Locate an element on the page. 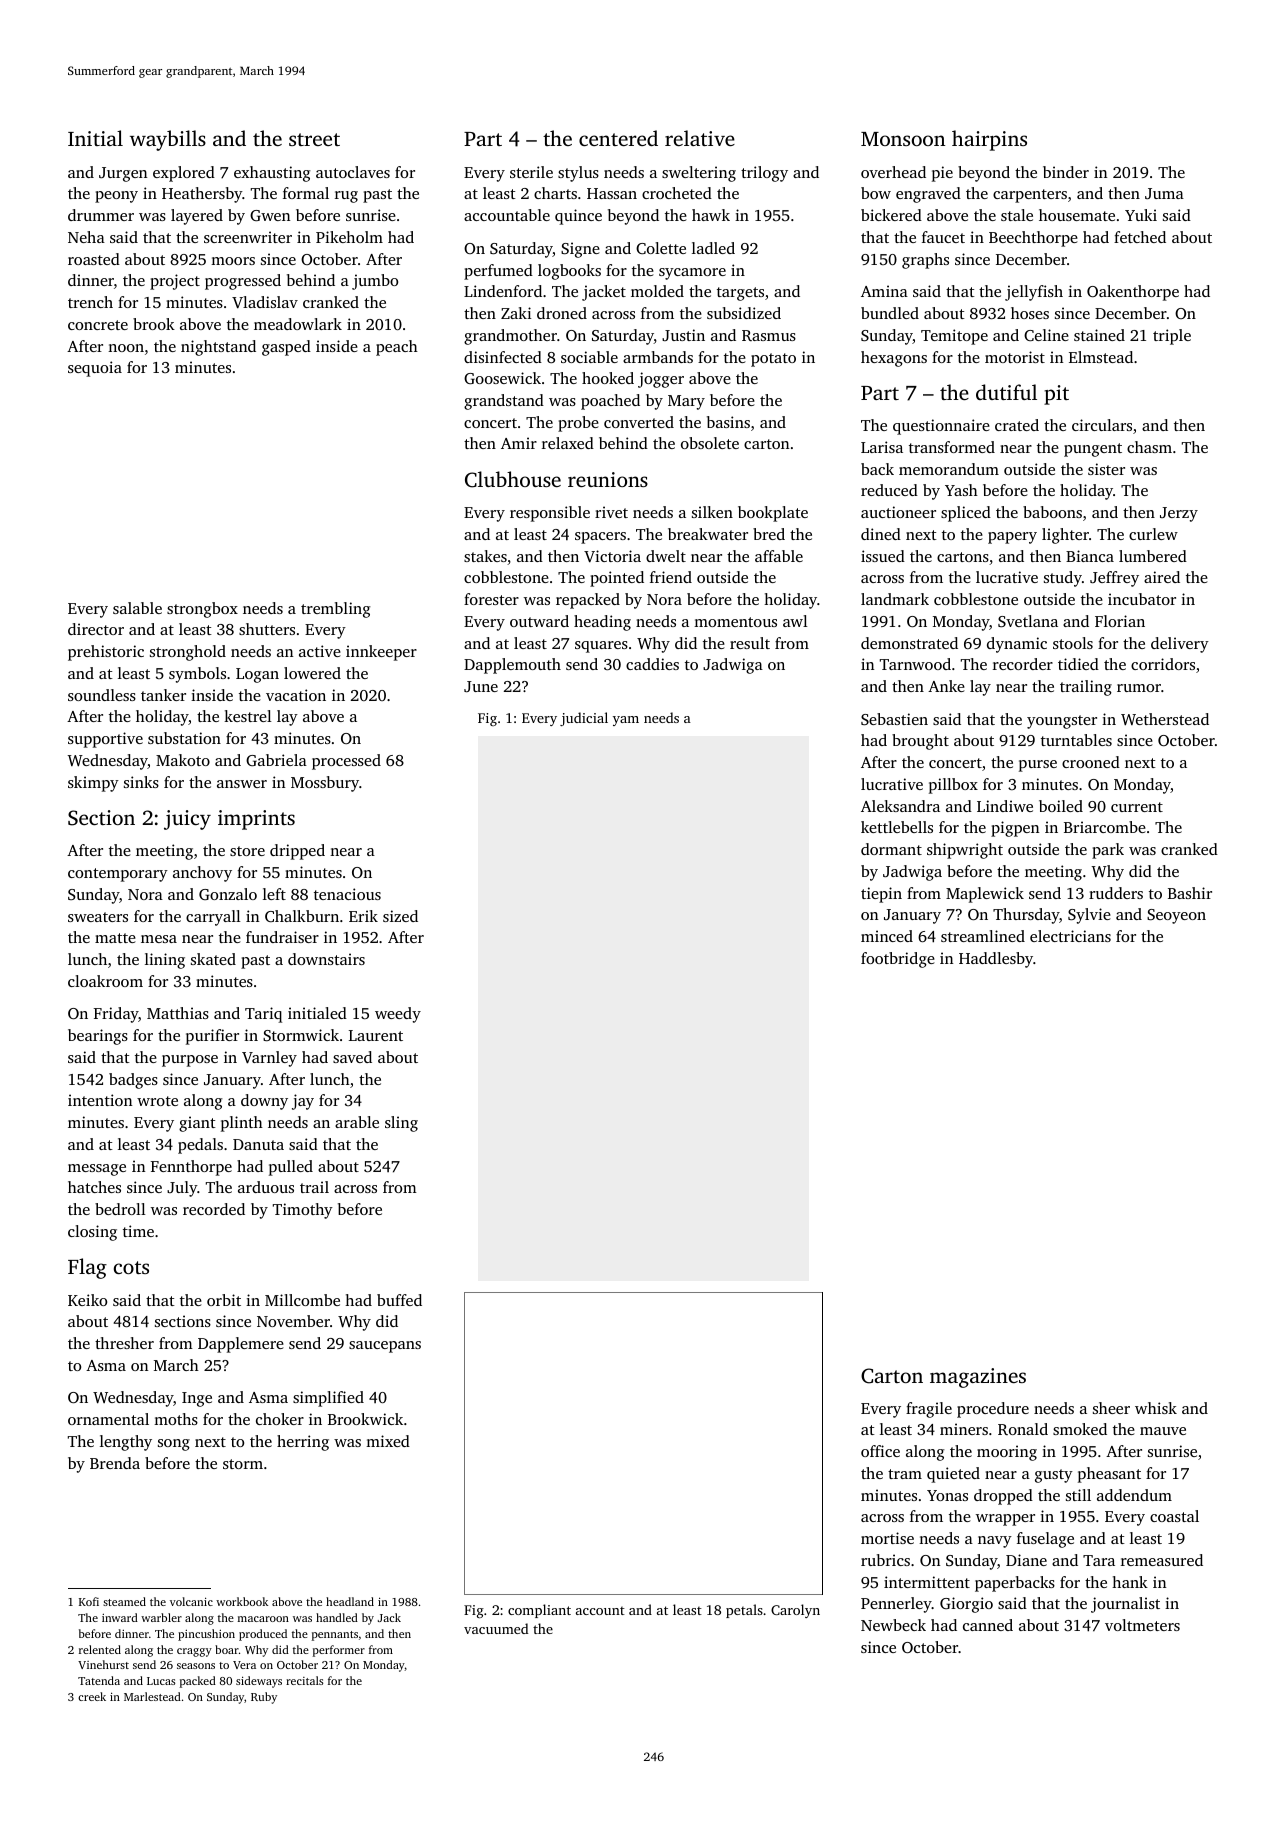 The width and height of the image is (1287, 1821). footbridge is located at coordinates (898, 960).
